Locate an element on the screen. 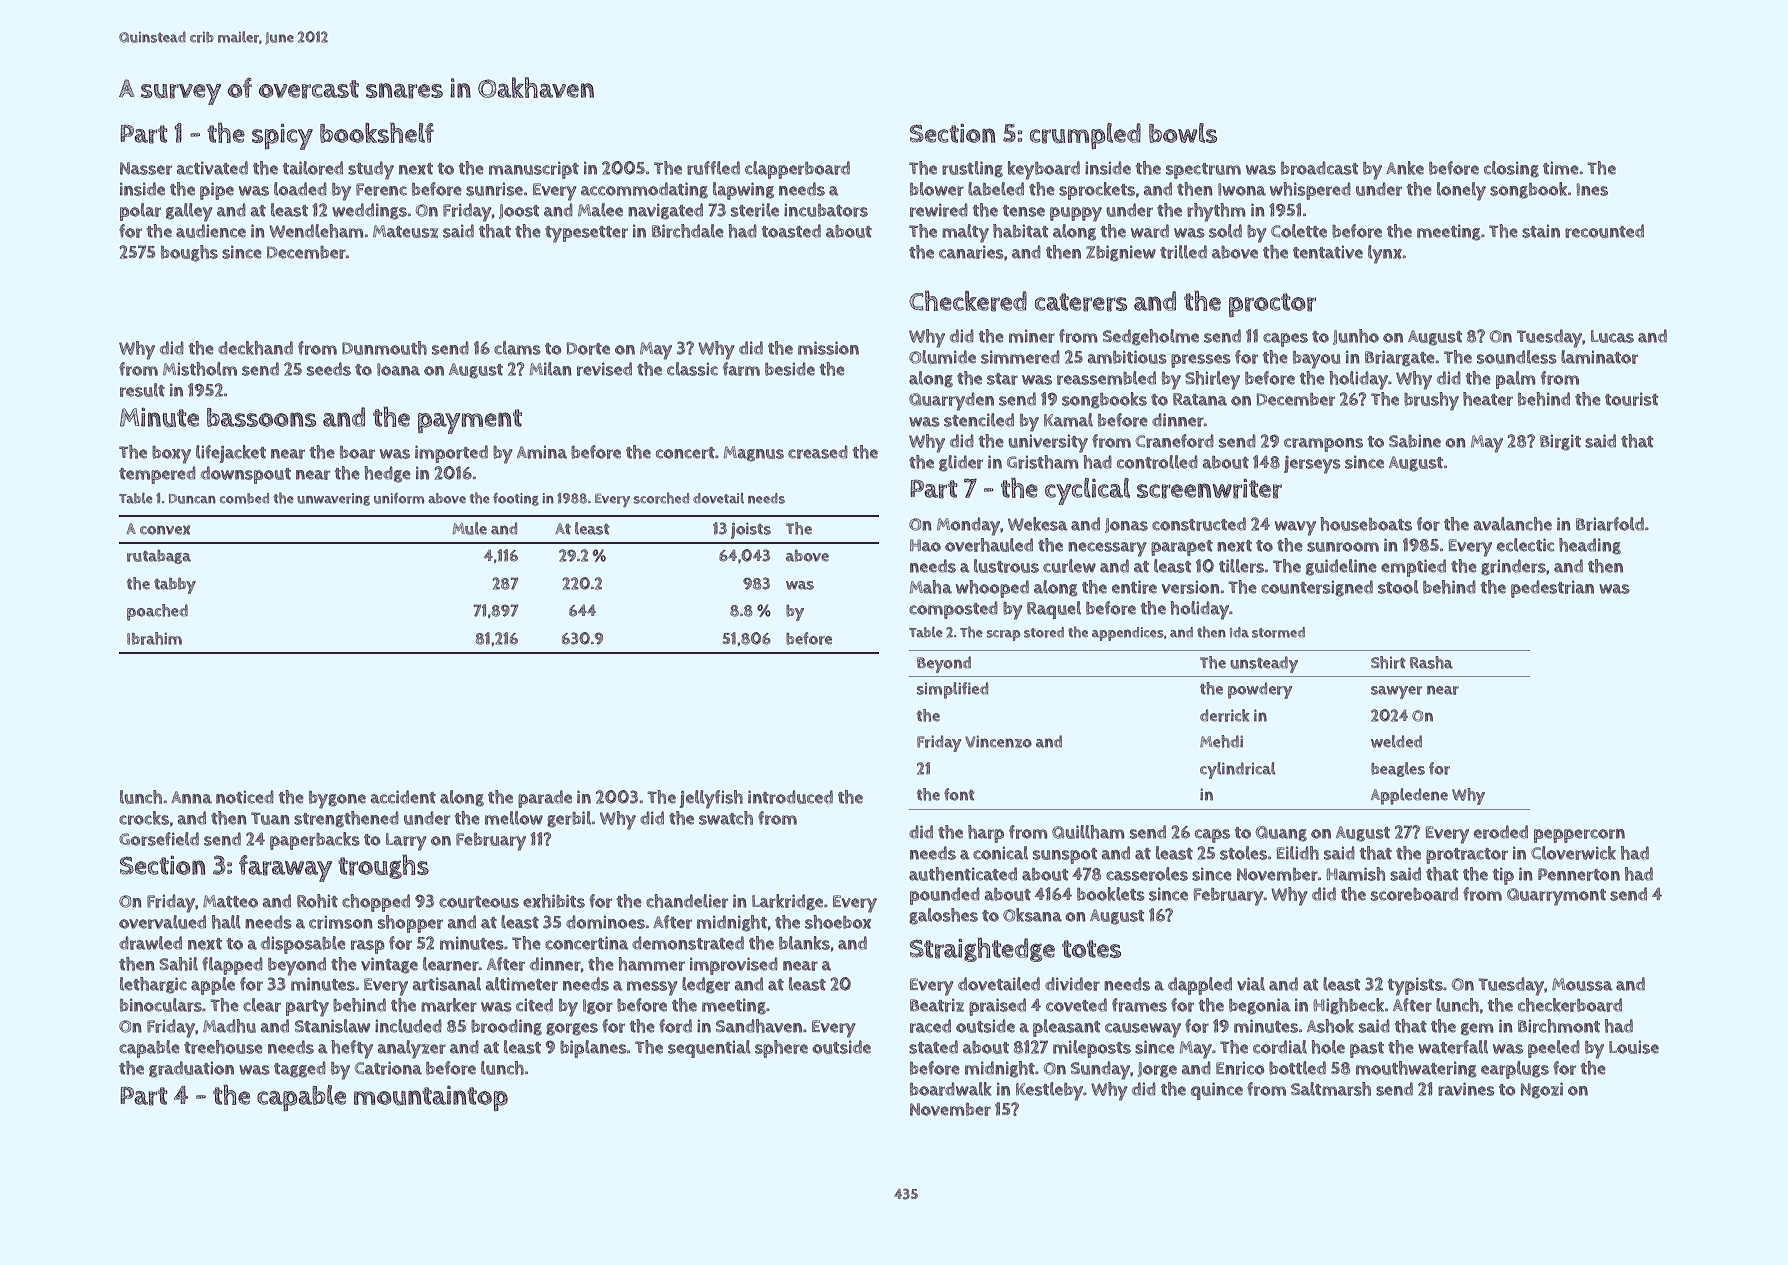  brushy is located at coordinates (1431, 401).
